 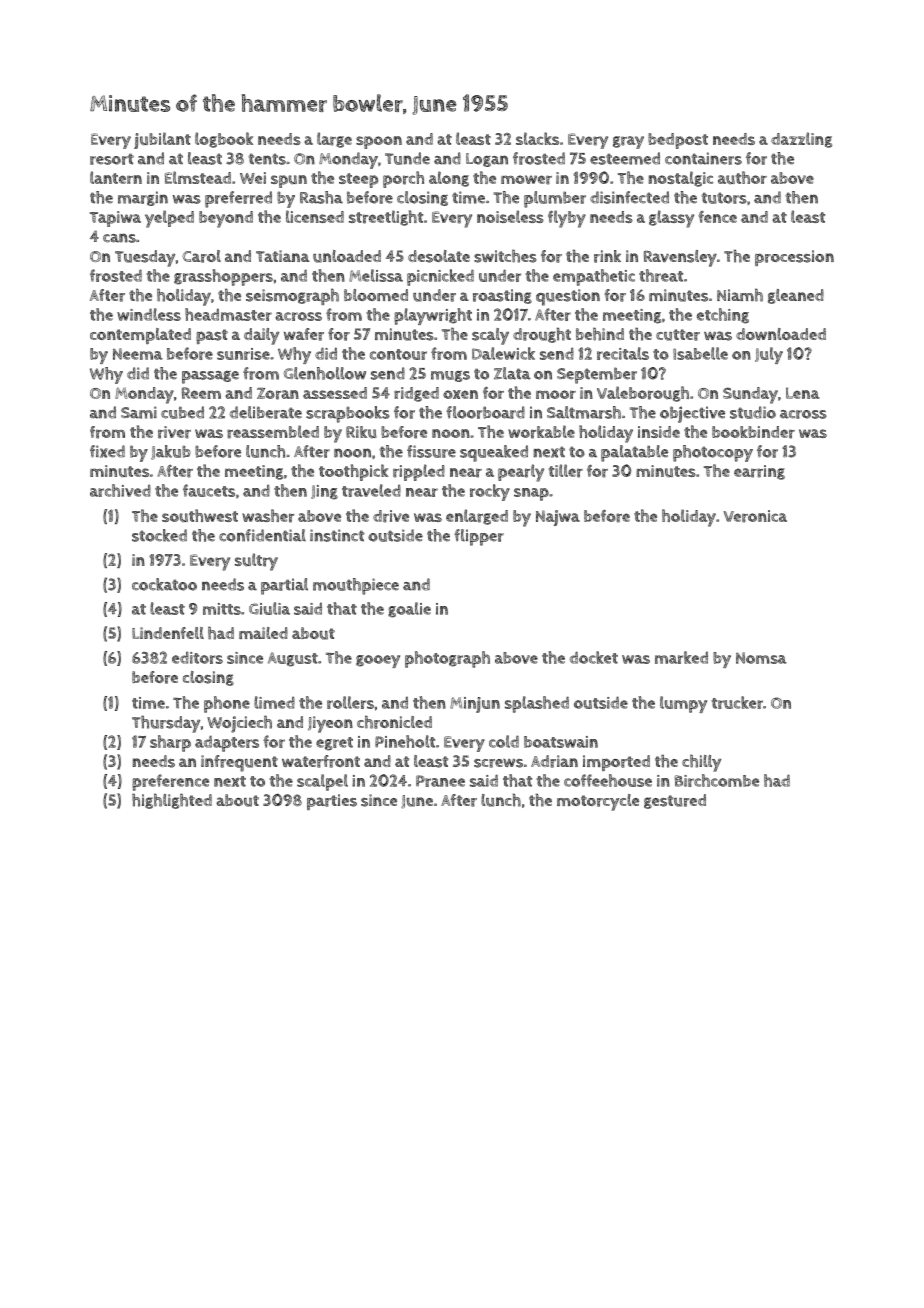 I want to click on playwright, so click(x=433, y=316).
